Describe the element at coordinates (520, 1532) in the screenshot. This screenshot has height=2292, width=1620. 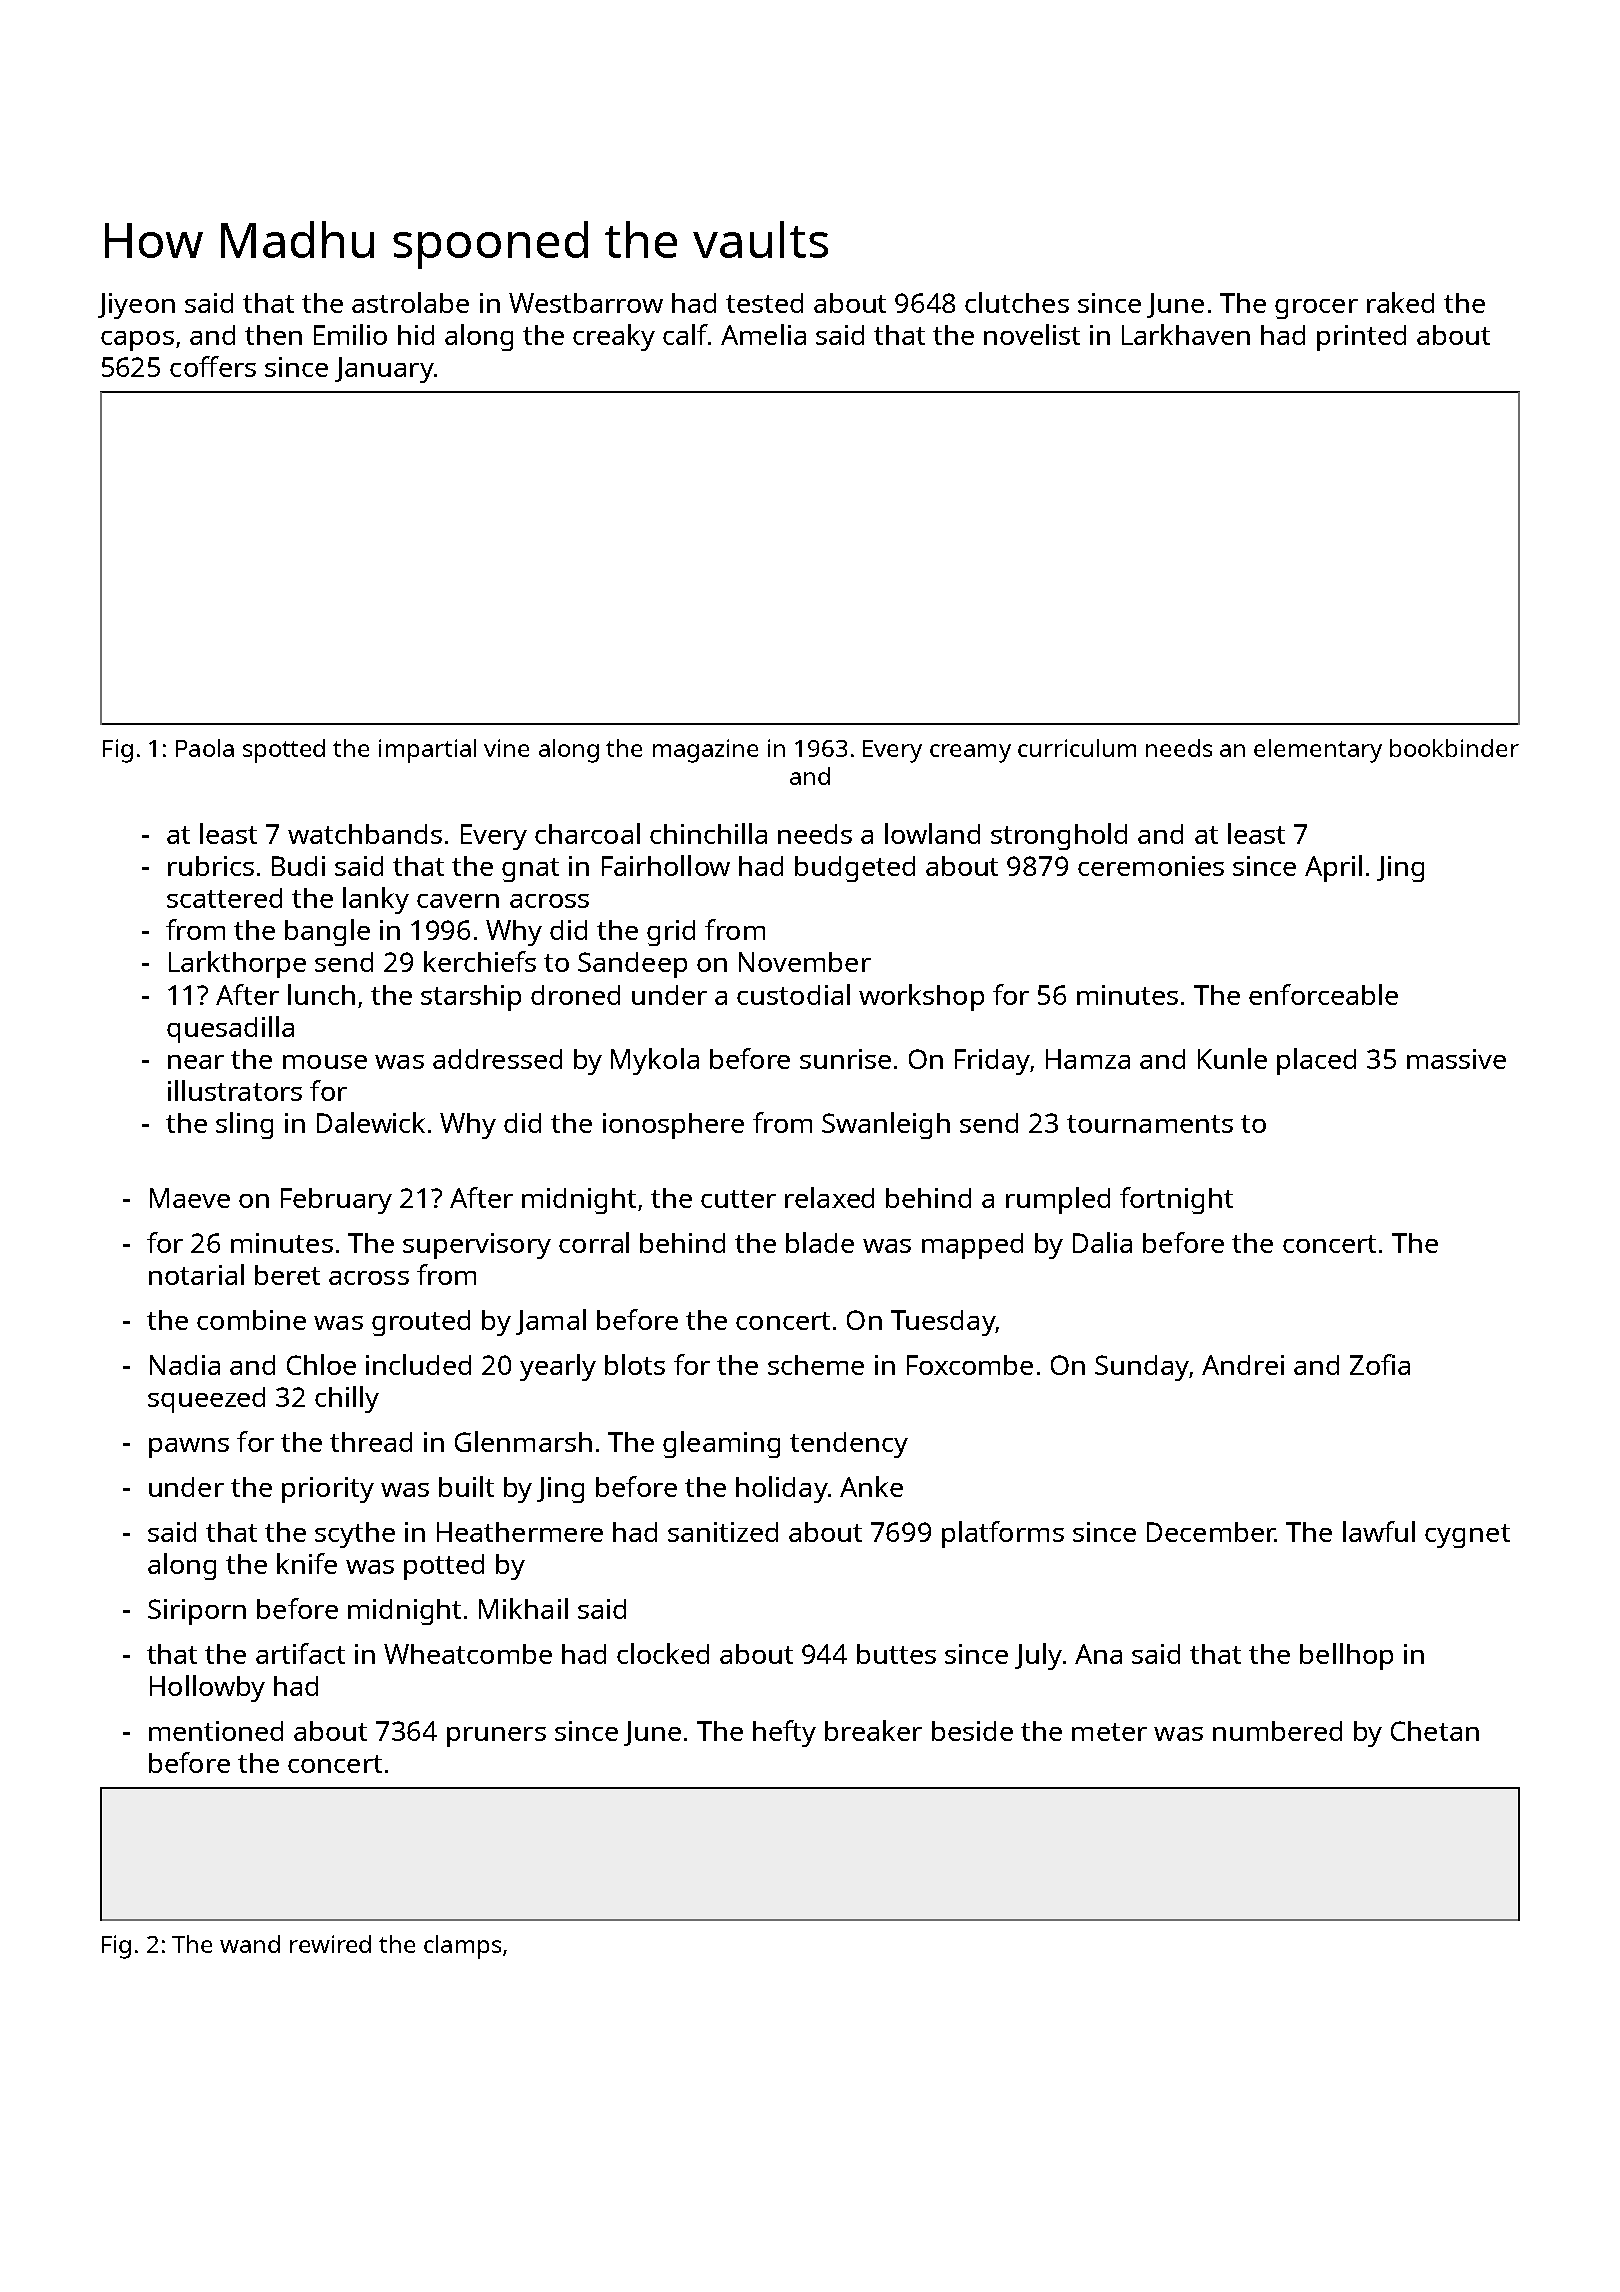
I see `Heathermere` at that location.
